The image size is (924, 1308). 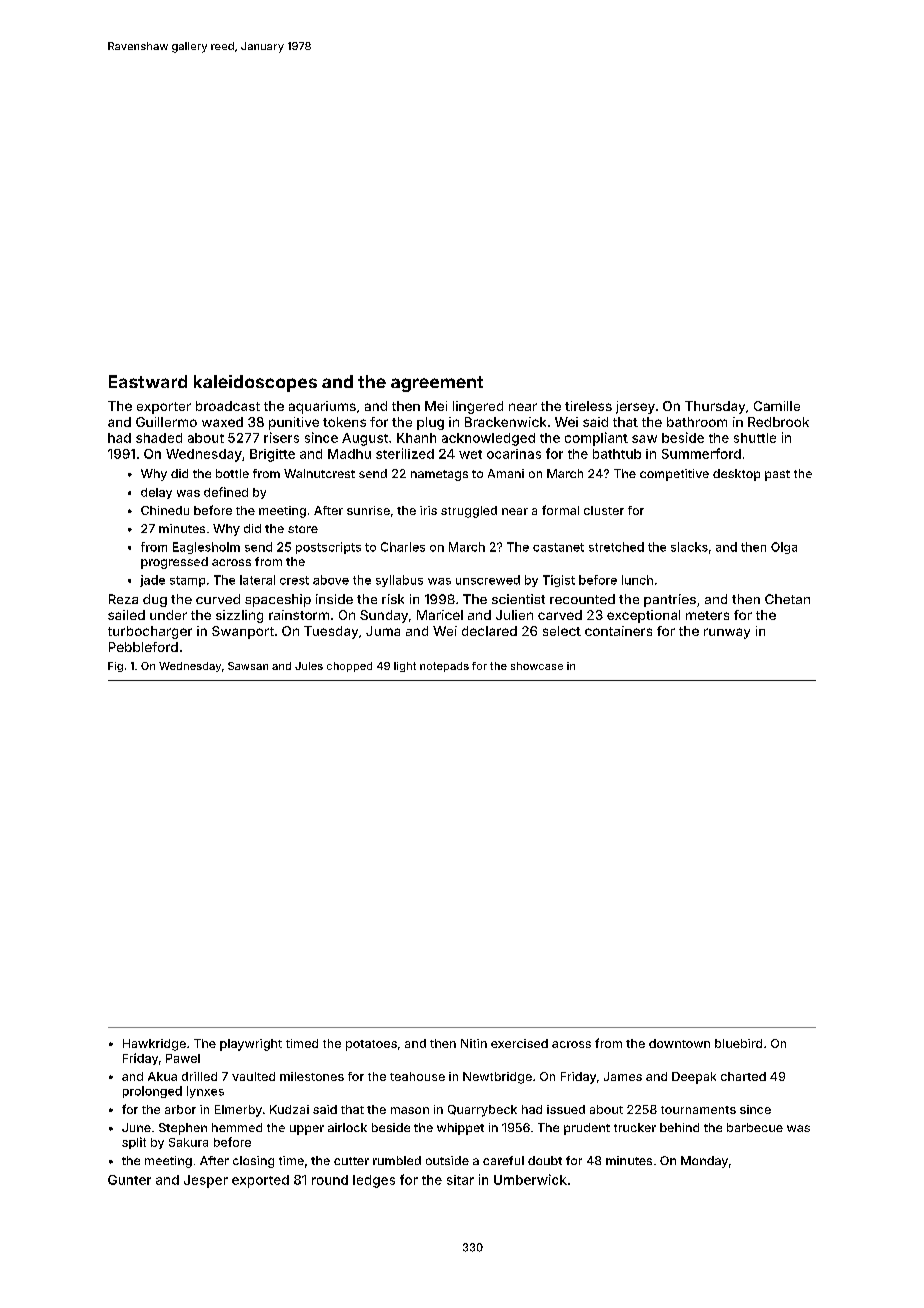 What do you see at coordinates (253, 1076) in the screenshot?
I see `vaulted` at bounding box center [253, 1076].
